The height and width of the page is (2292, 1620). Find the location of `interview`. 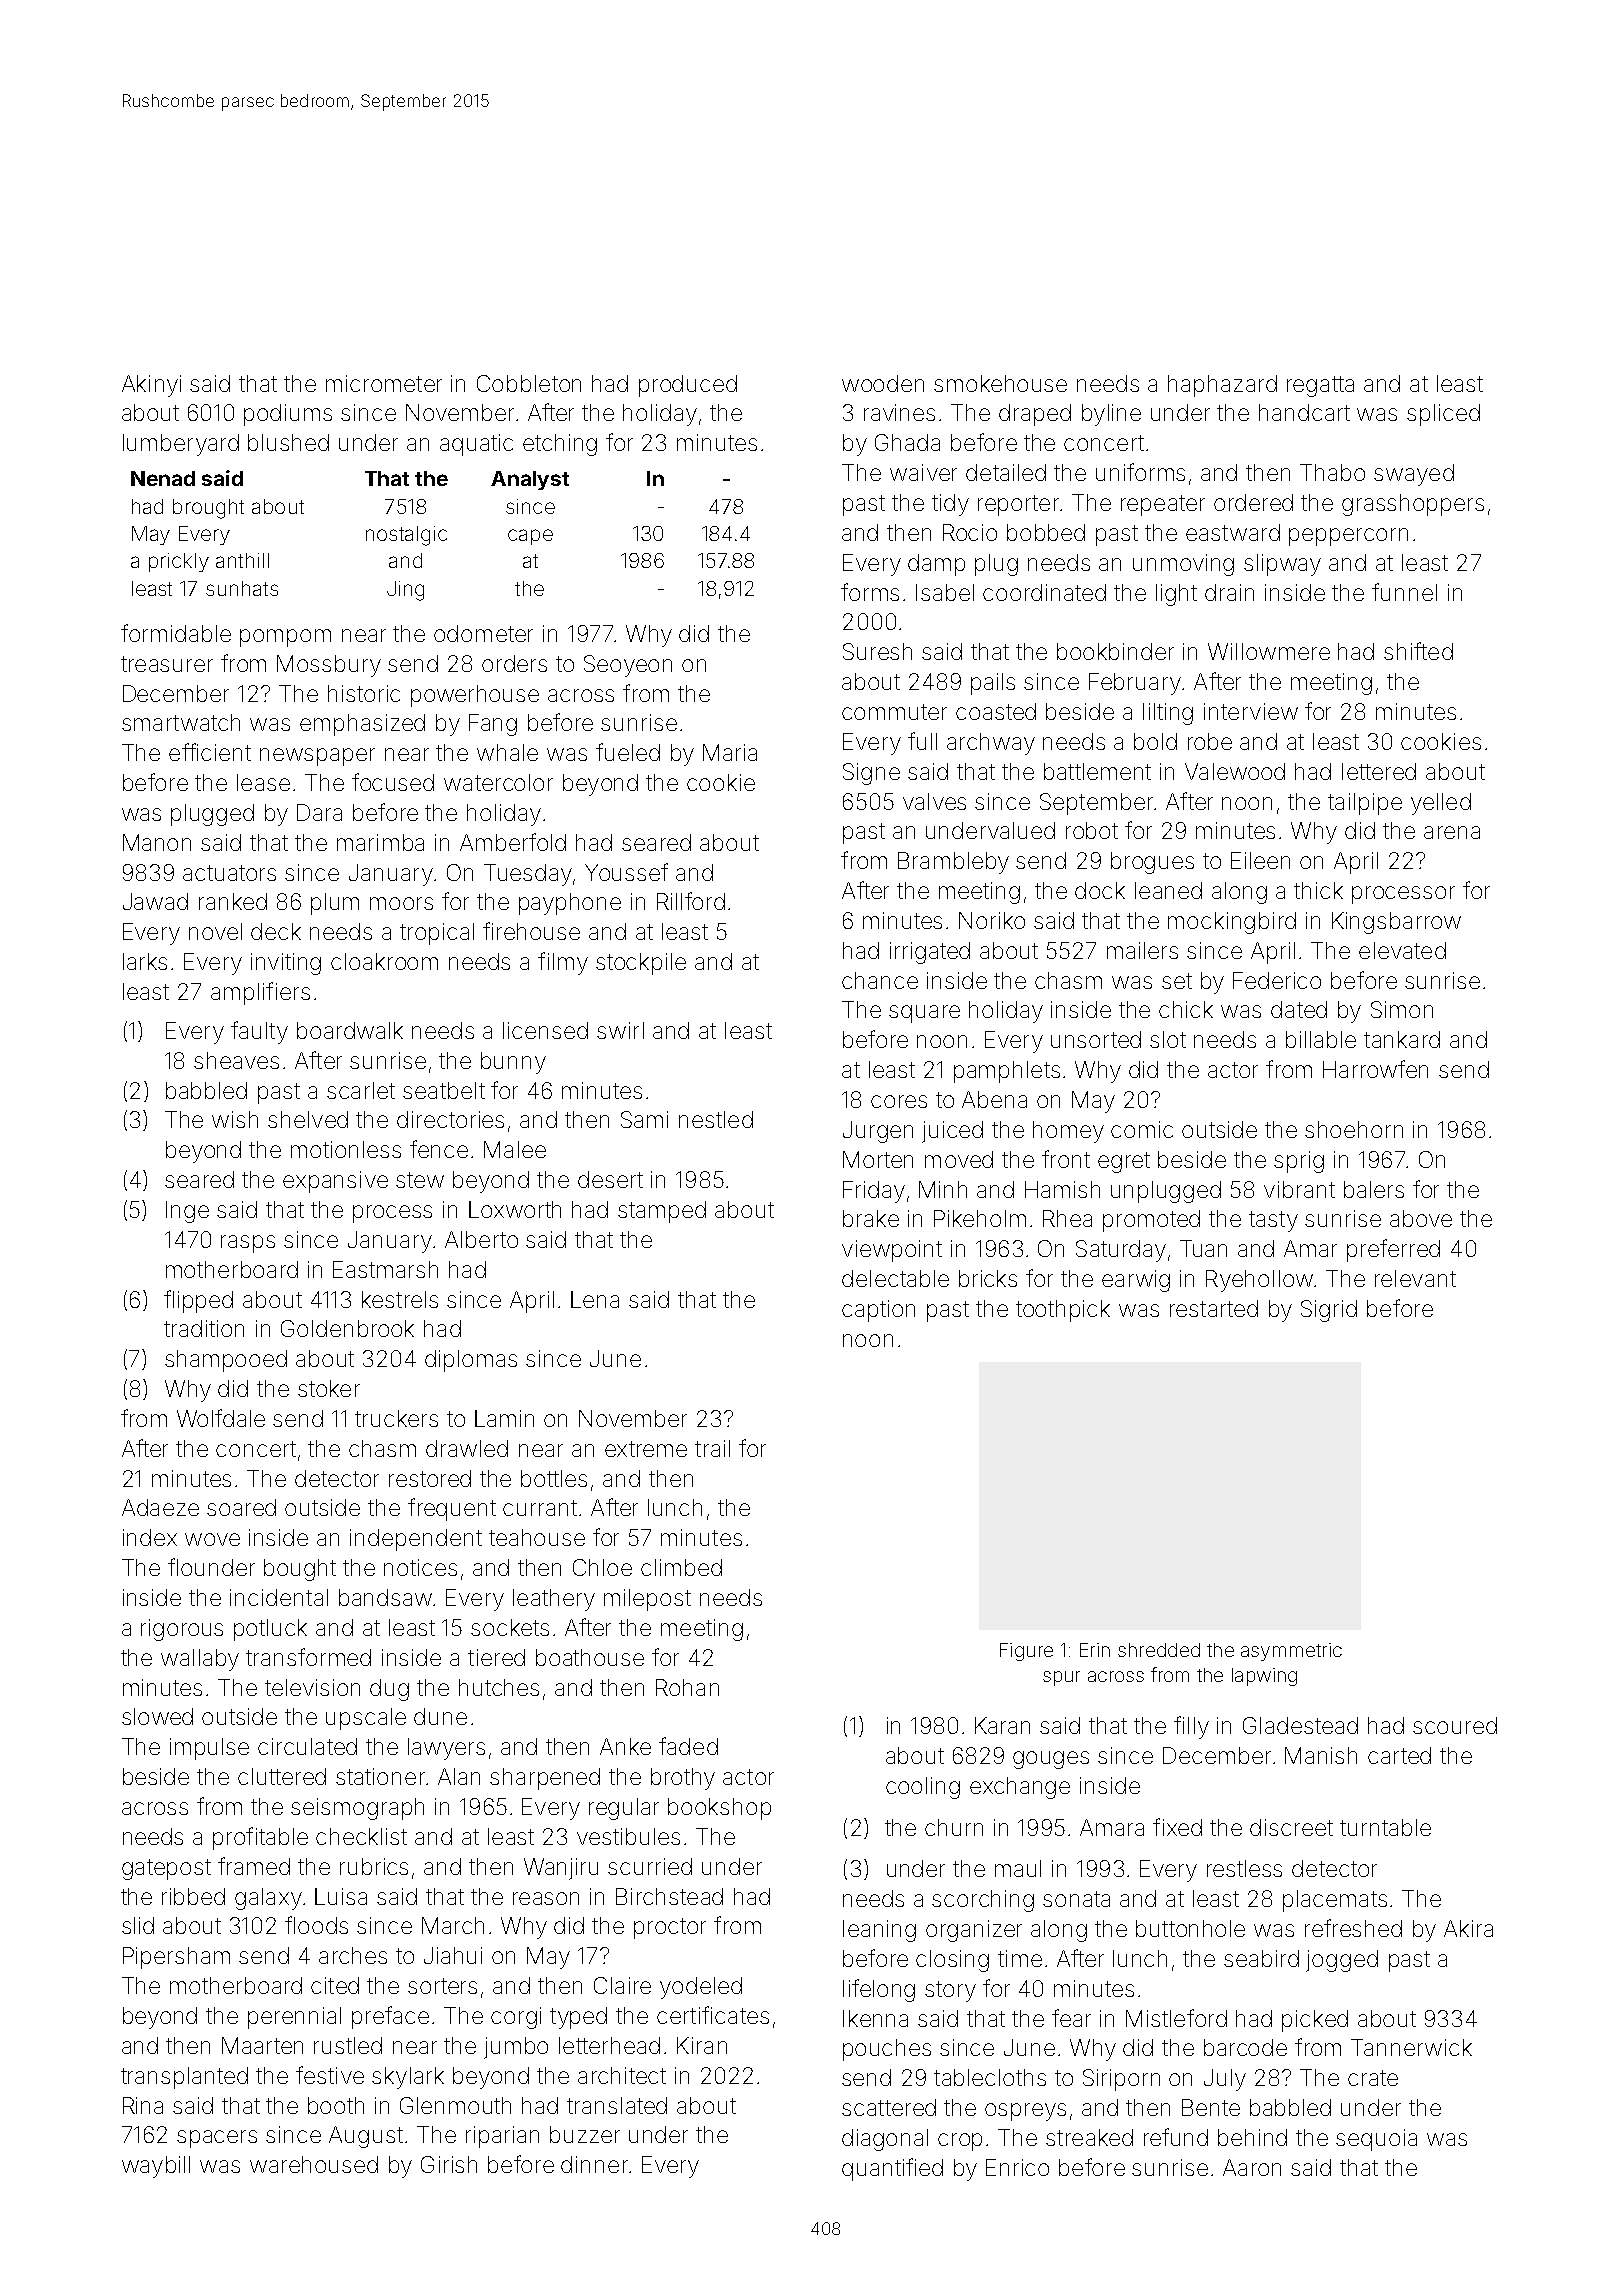

interview is located at coordinates (1251, 711).
